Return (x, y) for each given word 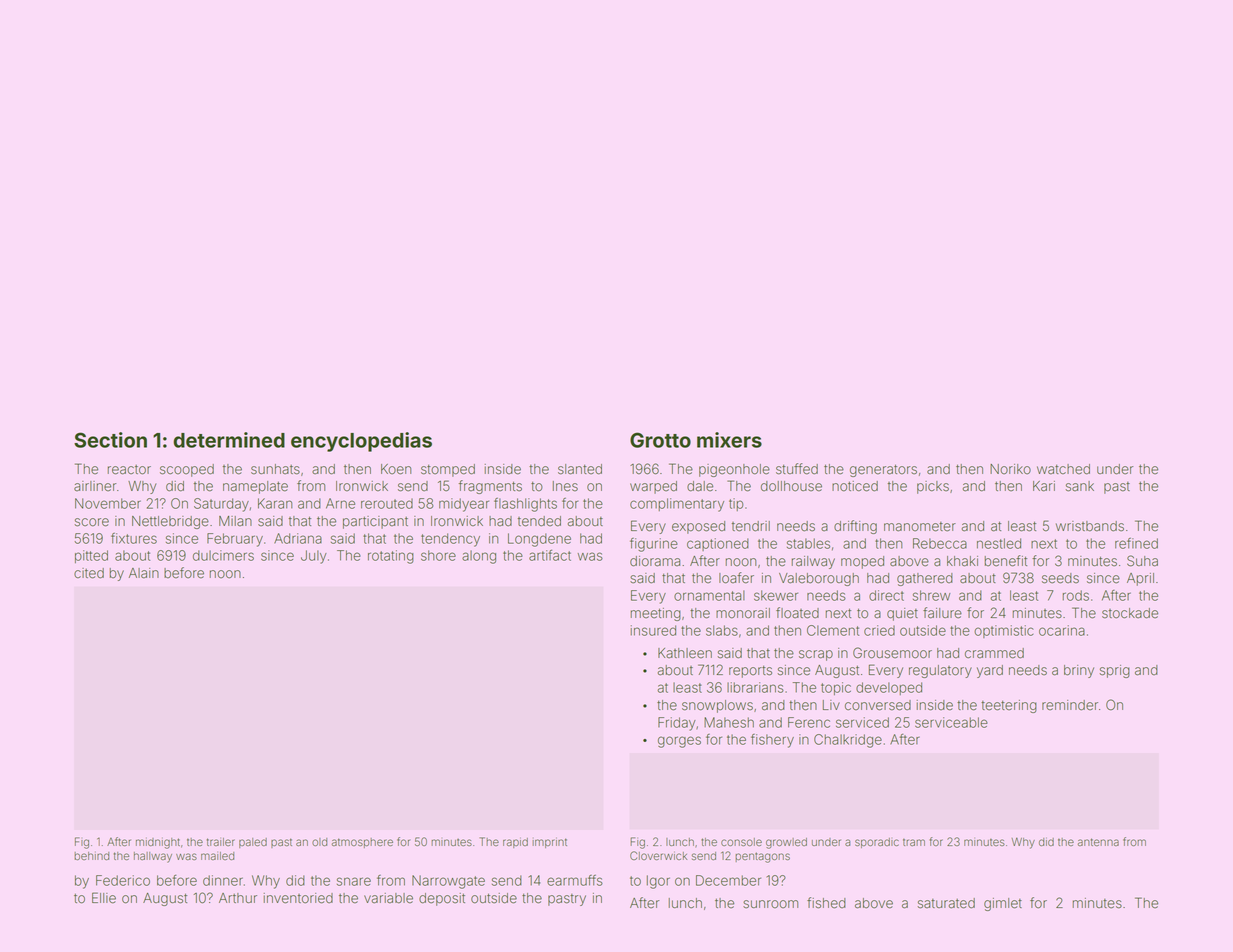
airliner (95, 486)
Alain (144, 573)
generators (883, 470)
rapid (515, 842)
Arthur (238, 898)
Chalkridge (848, 741)
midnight (158, 843)
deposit (442, 899)
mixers (729, 440)
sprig (1115, 671)
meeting (656, 614)
